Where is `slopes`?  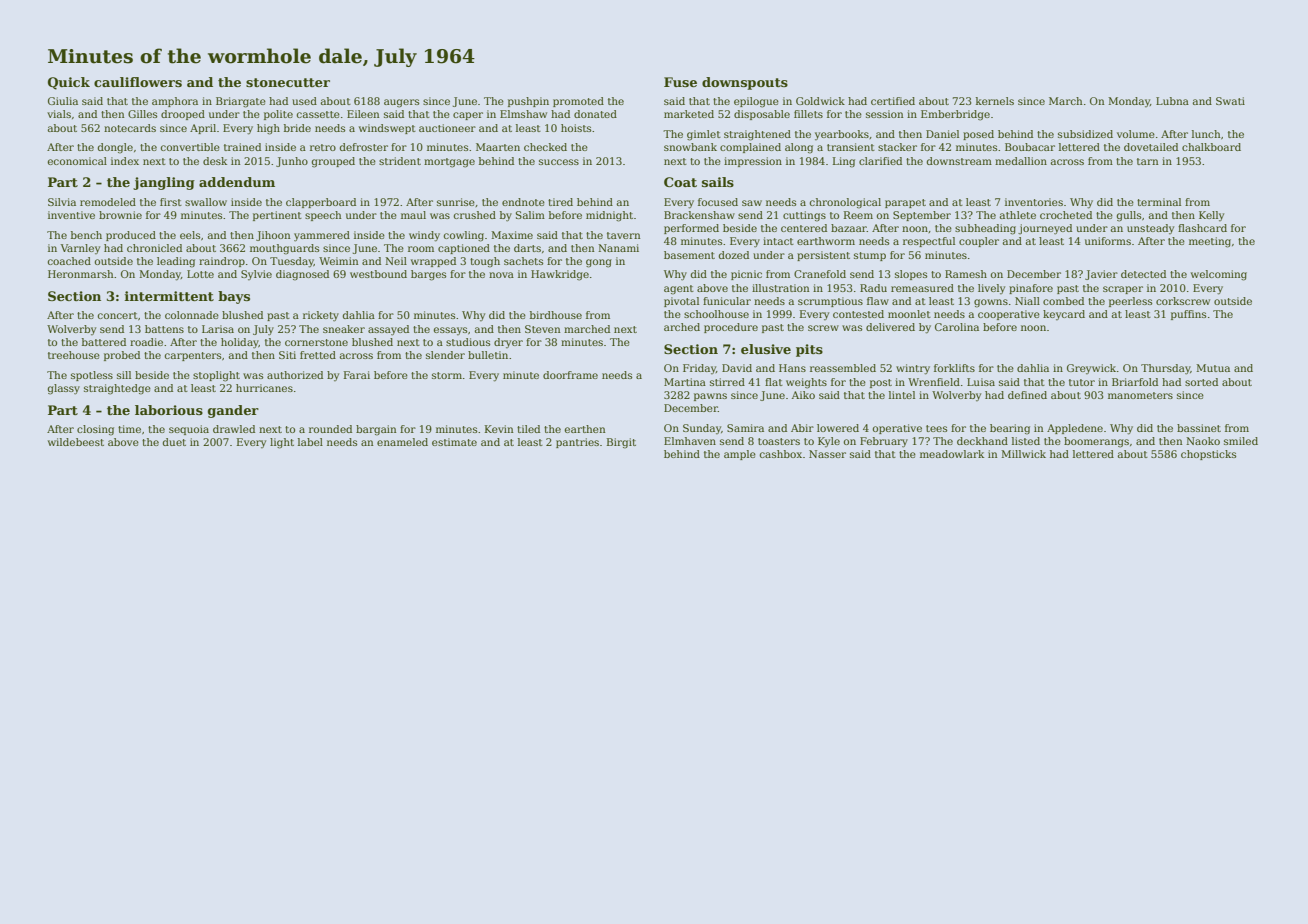 slopes is located at coordinates (911, 275).
